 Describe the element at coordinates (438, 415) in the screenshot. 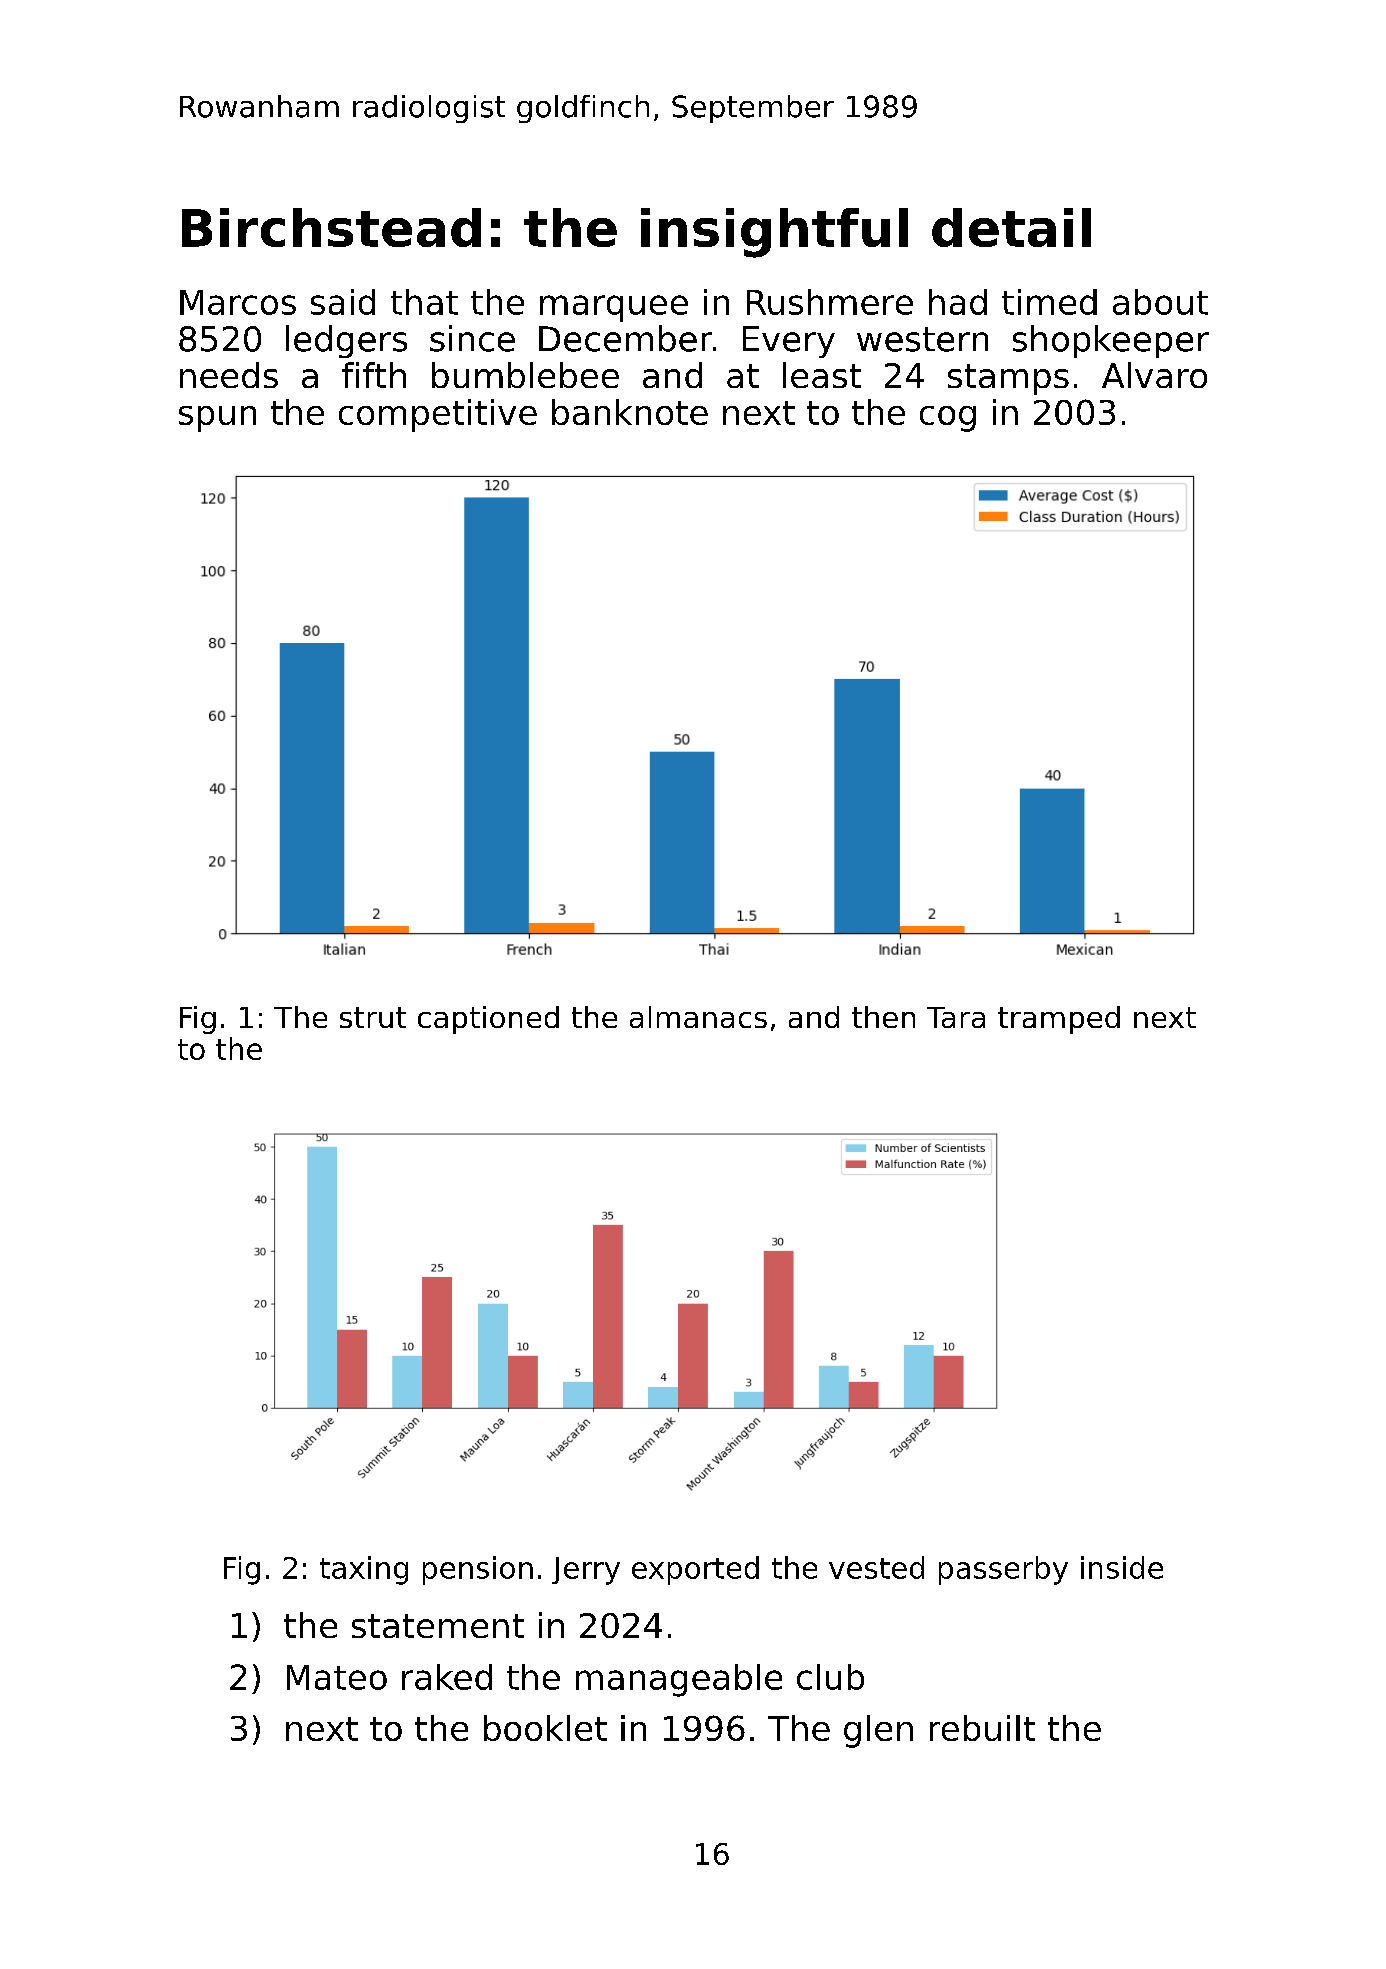

I see `competitive` at that location.
